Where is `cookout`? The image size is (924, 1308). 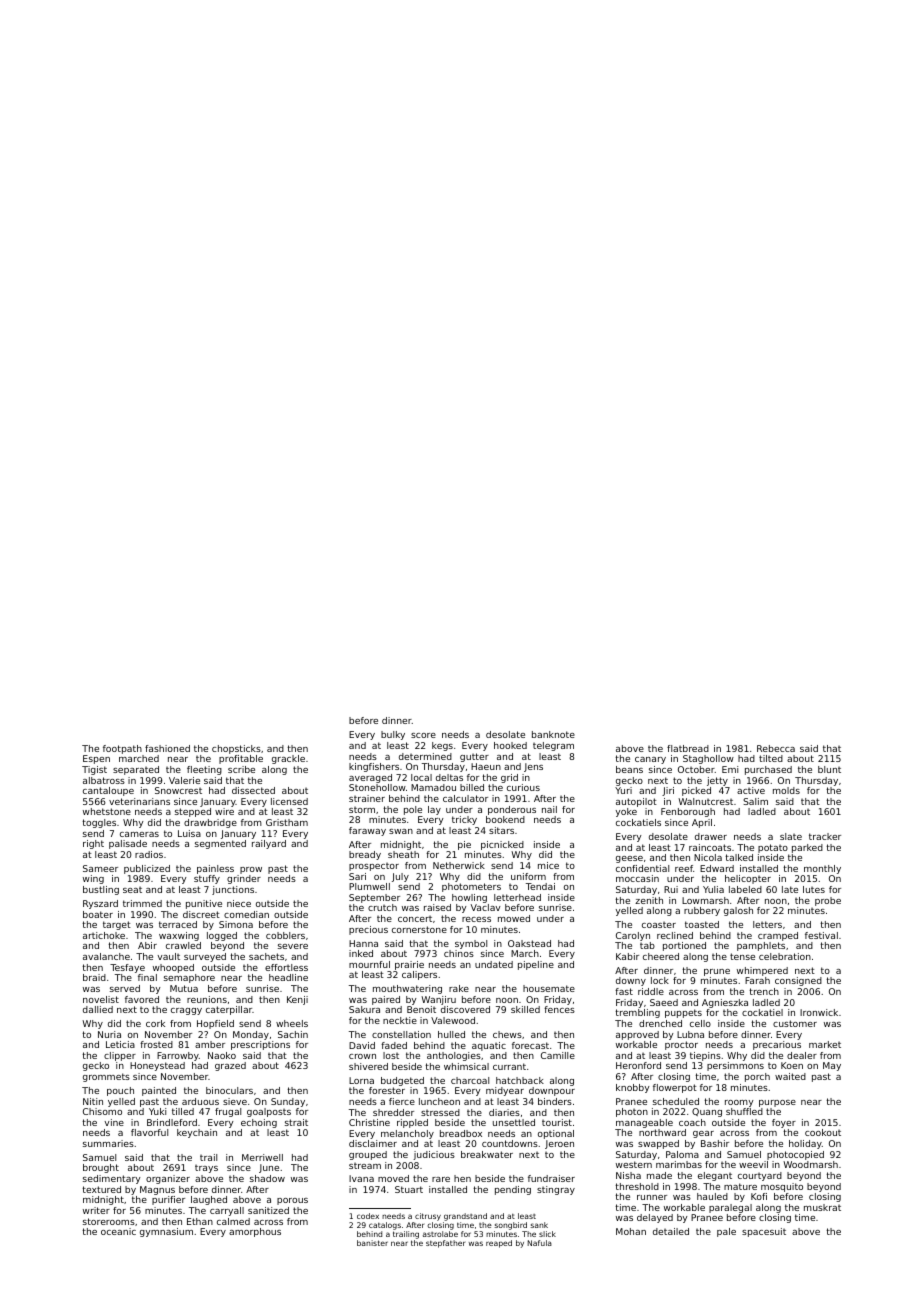 cookout is located at coordinates (823, 1132).
